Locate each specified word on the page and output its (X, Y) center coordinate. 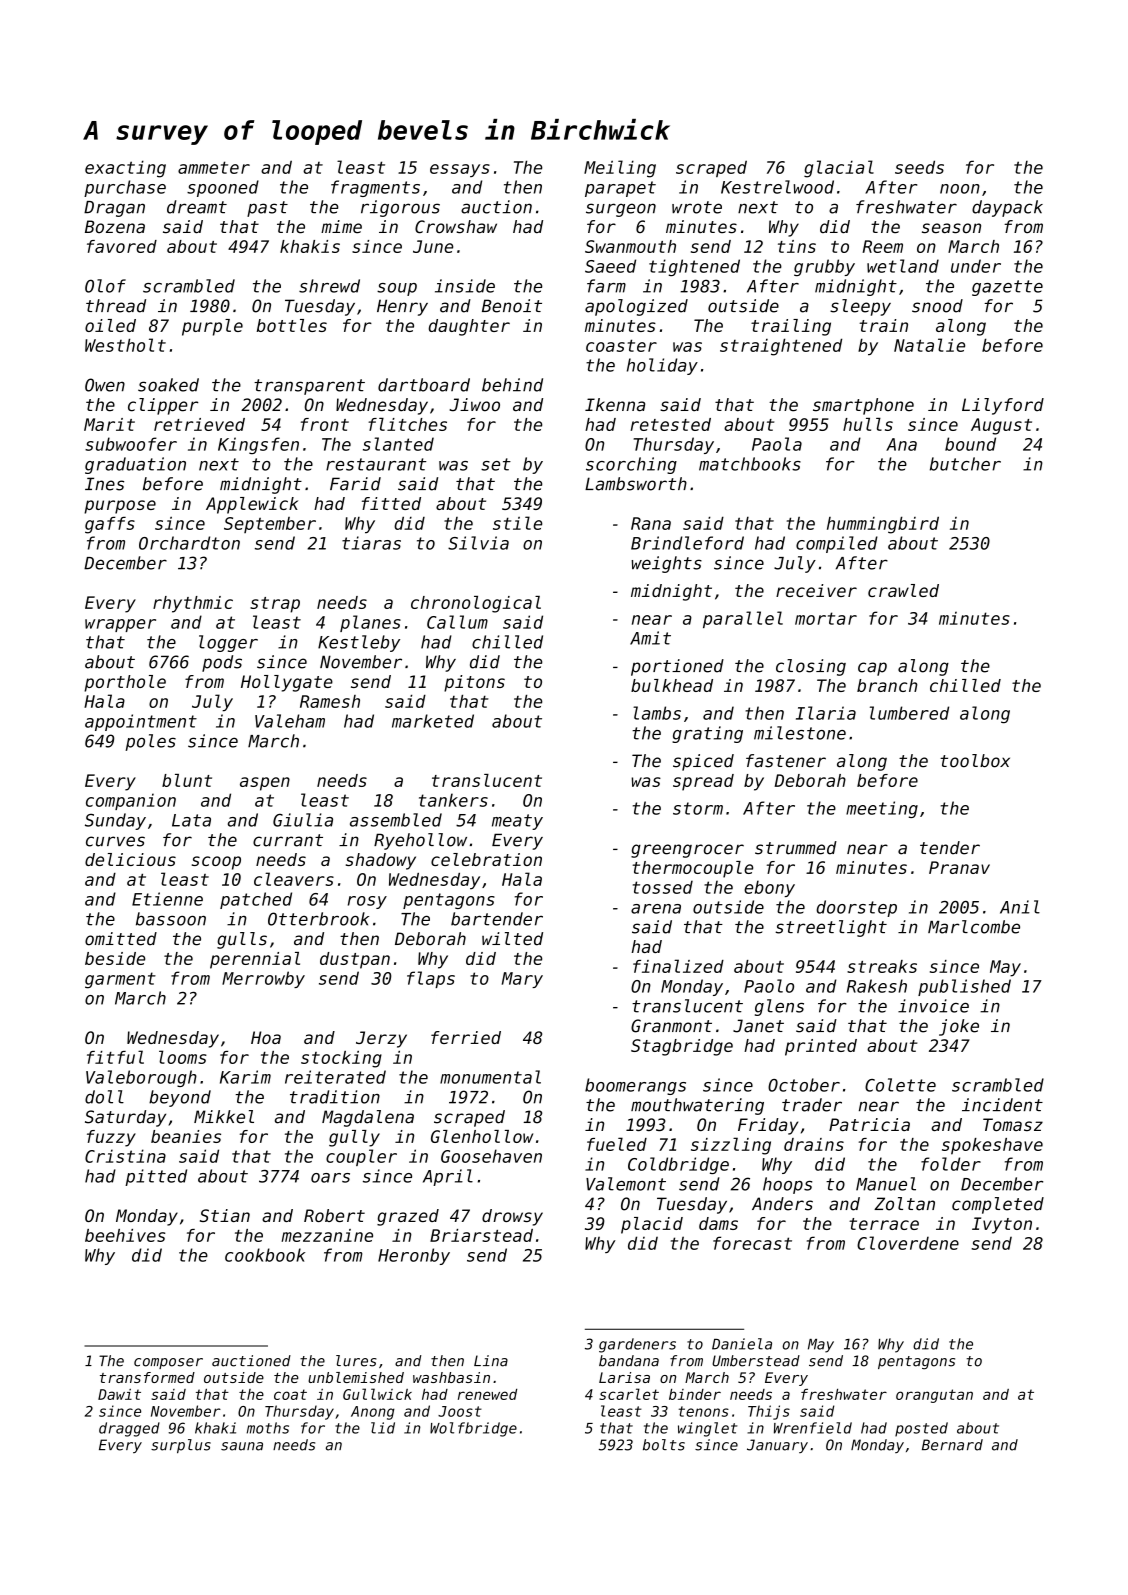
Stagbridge (682, 1047)
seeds (919, 167)
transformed (147, 1377)
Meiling (620, 169)
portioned (677, 667)
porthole (125, 683)
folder (951, 1164)
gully (354, 1138)
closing (811, 667)
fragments (375, 188)
